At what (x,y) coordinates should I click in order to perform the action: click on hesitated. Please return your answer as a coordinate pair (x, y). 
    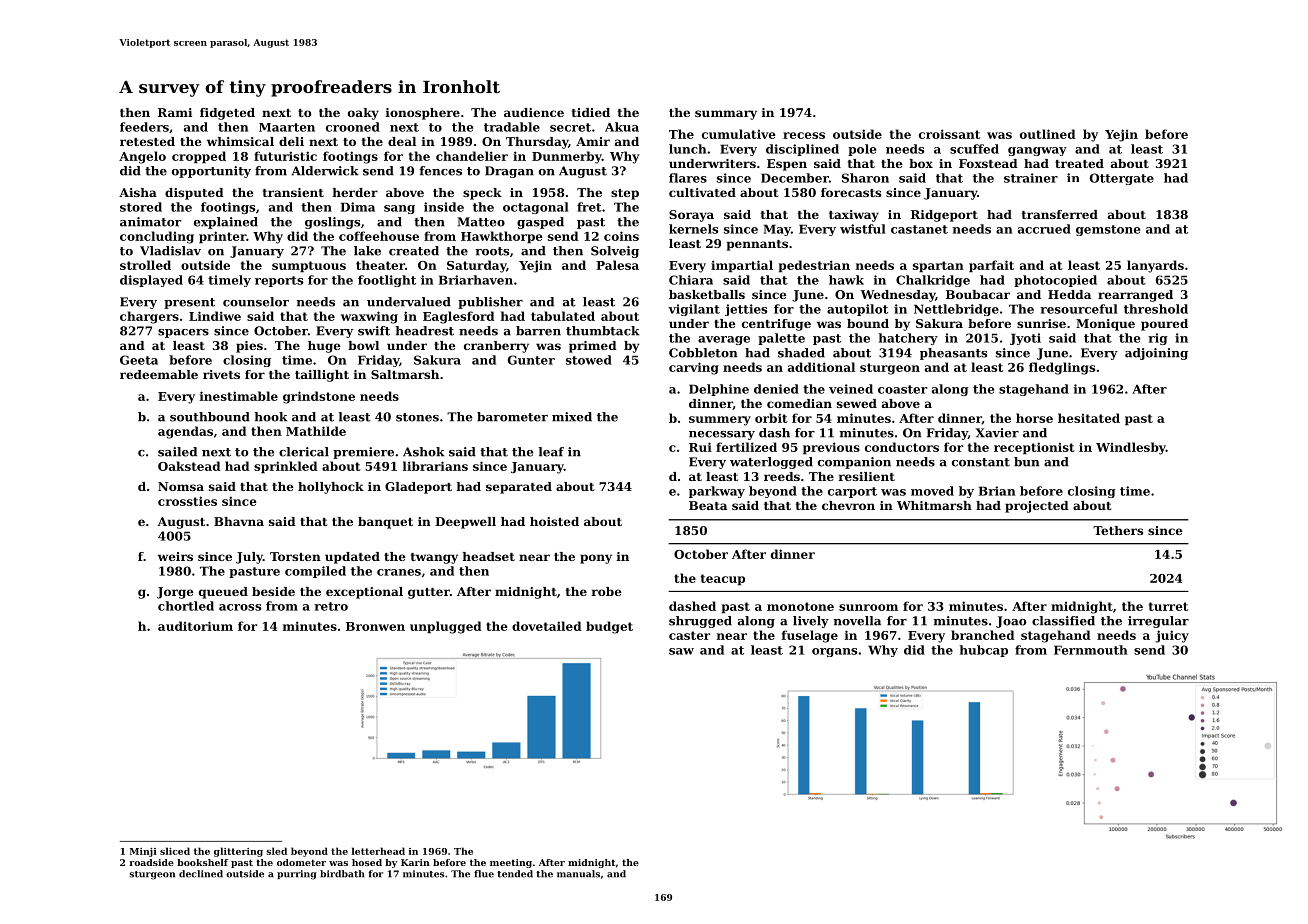
    Looking at the image, I should click on (1089, 418).
